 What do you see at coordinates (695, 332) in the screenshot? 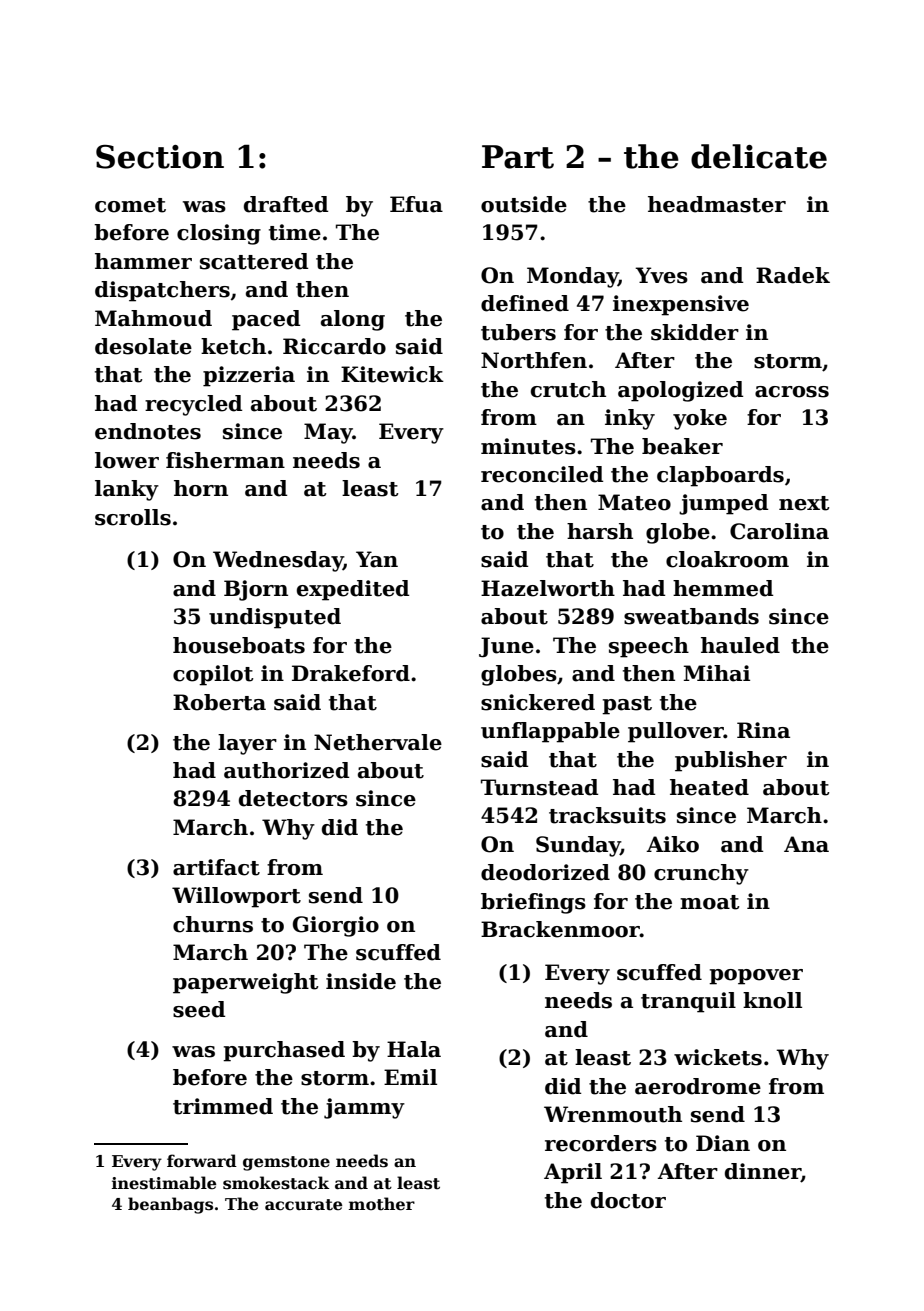
I see `skidder` at bounding box center [695, 332].
